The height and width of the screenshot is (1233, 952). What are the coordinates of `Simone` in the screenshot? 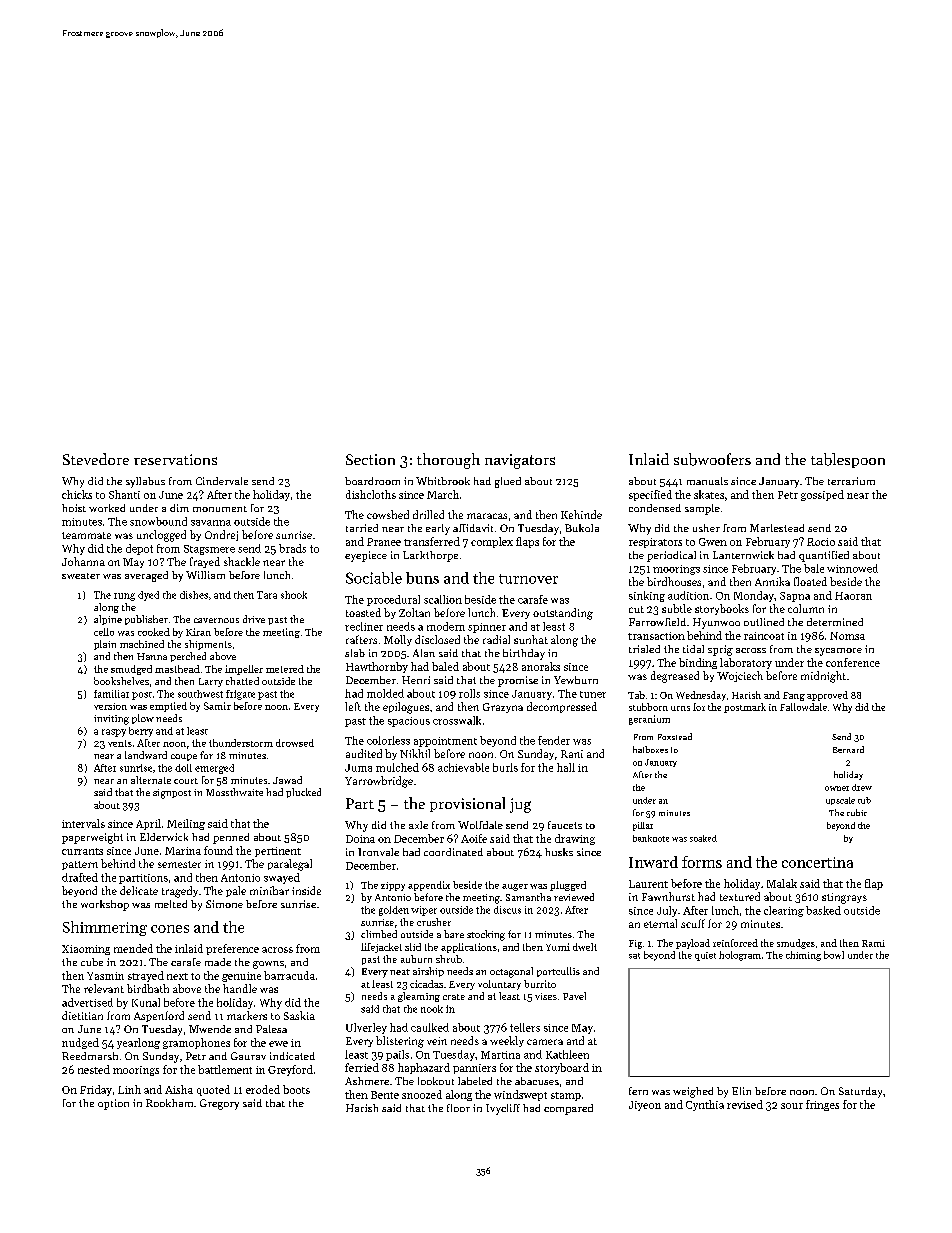 It's located at (224, 904).
